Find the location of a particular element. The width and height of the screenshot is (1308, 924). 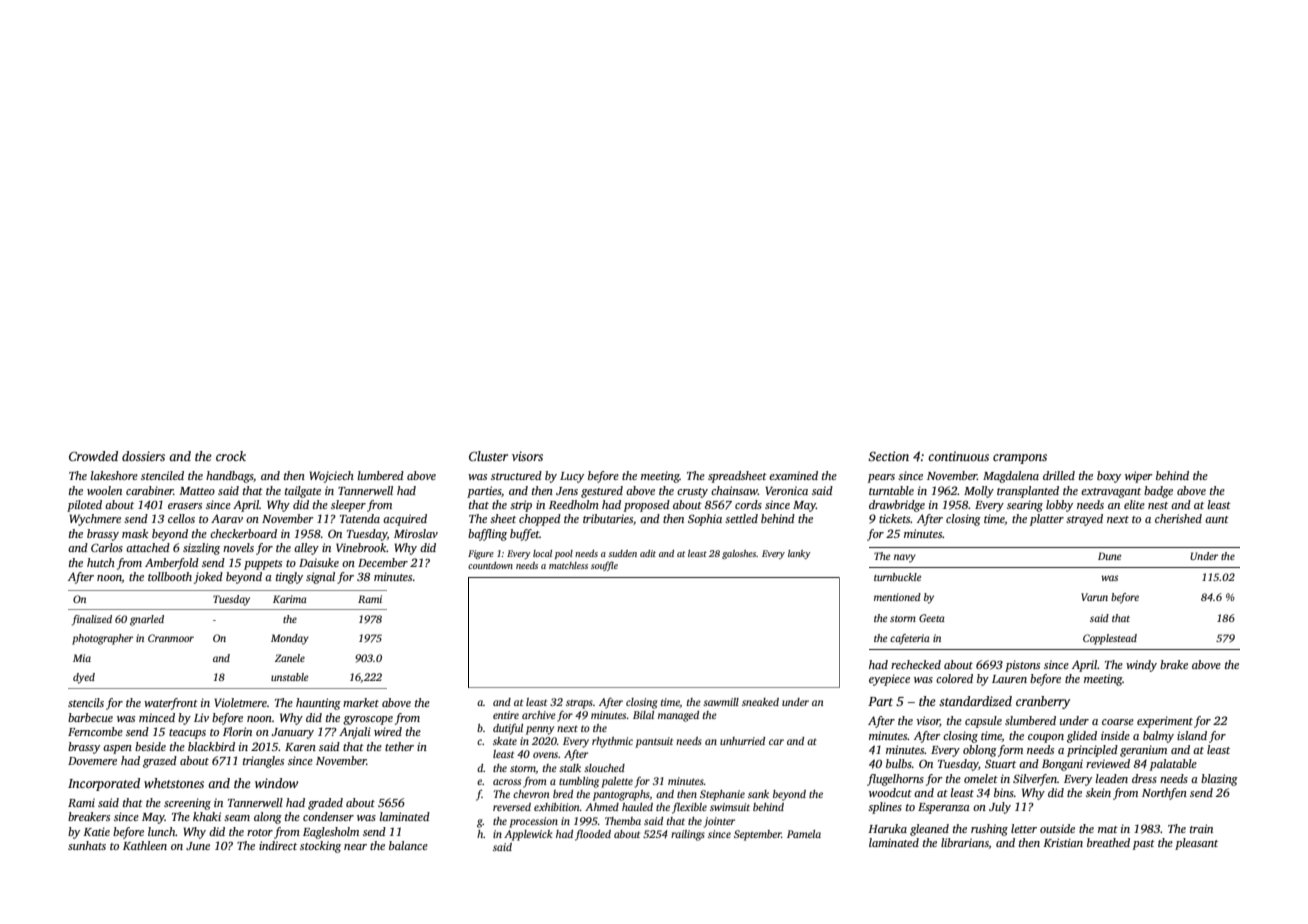

geranium is located at coordinates (1143, 751).
